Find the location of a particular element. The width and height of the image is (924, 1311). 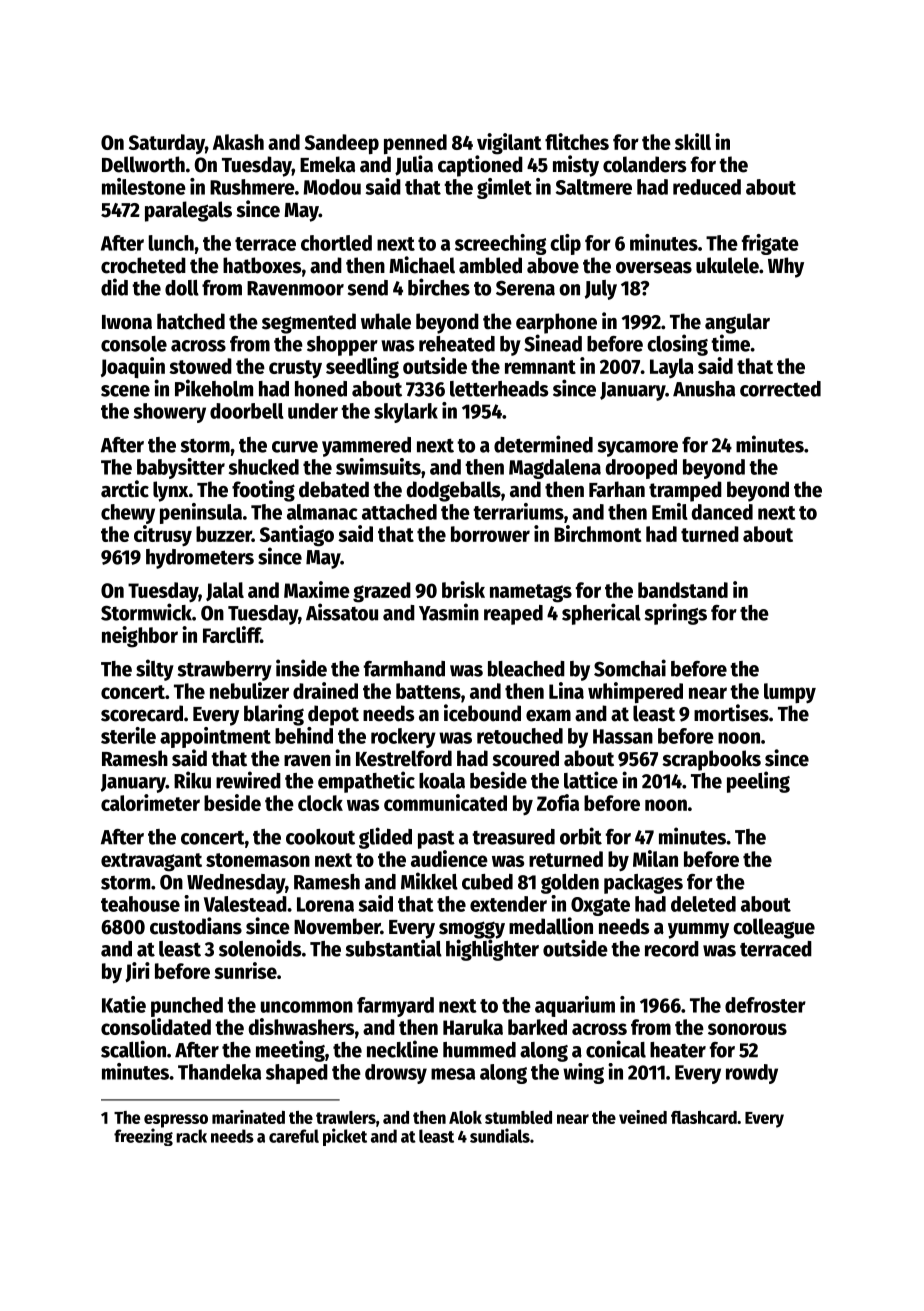

scallion is located at coordinates (133, 1049).
